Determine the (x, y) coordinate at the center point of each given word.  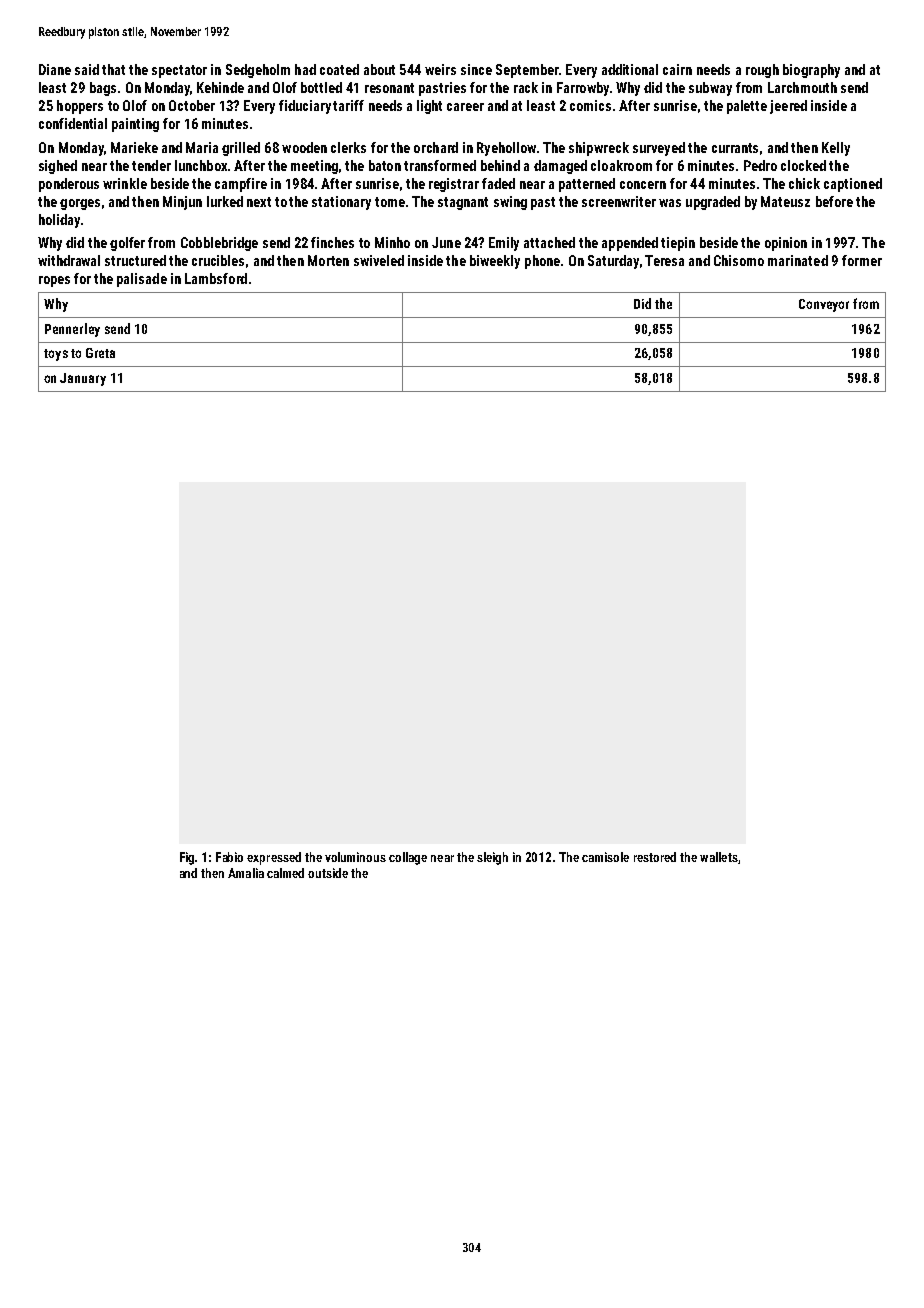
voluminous (355, 857)
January (83, 379)
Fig (187, 858)
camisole (605, 857)
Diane (55, 69)
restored (655, 857)
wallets (719, 857)
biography (811, 71)
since (476, 69)
